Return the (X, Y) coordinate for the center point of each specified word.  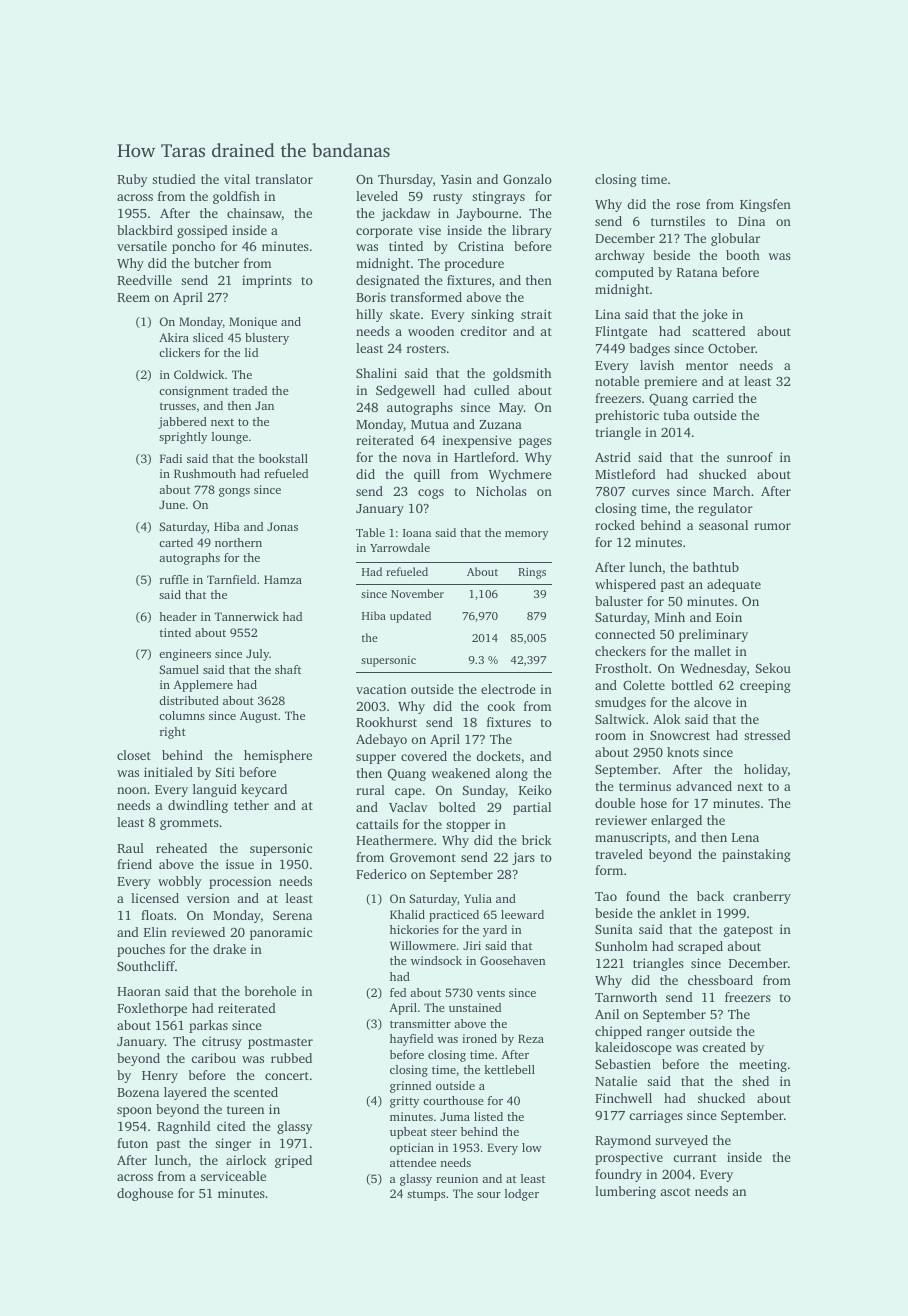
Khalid (407, 914)
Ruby (132, 180)
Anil (607, 1014)
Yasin (456, 179)
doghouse (145, 1194)
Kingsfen (765, 205)
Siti (225, 772)
